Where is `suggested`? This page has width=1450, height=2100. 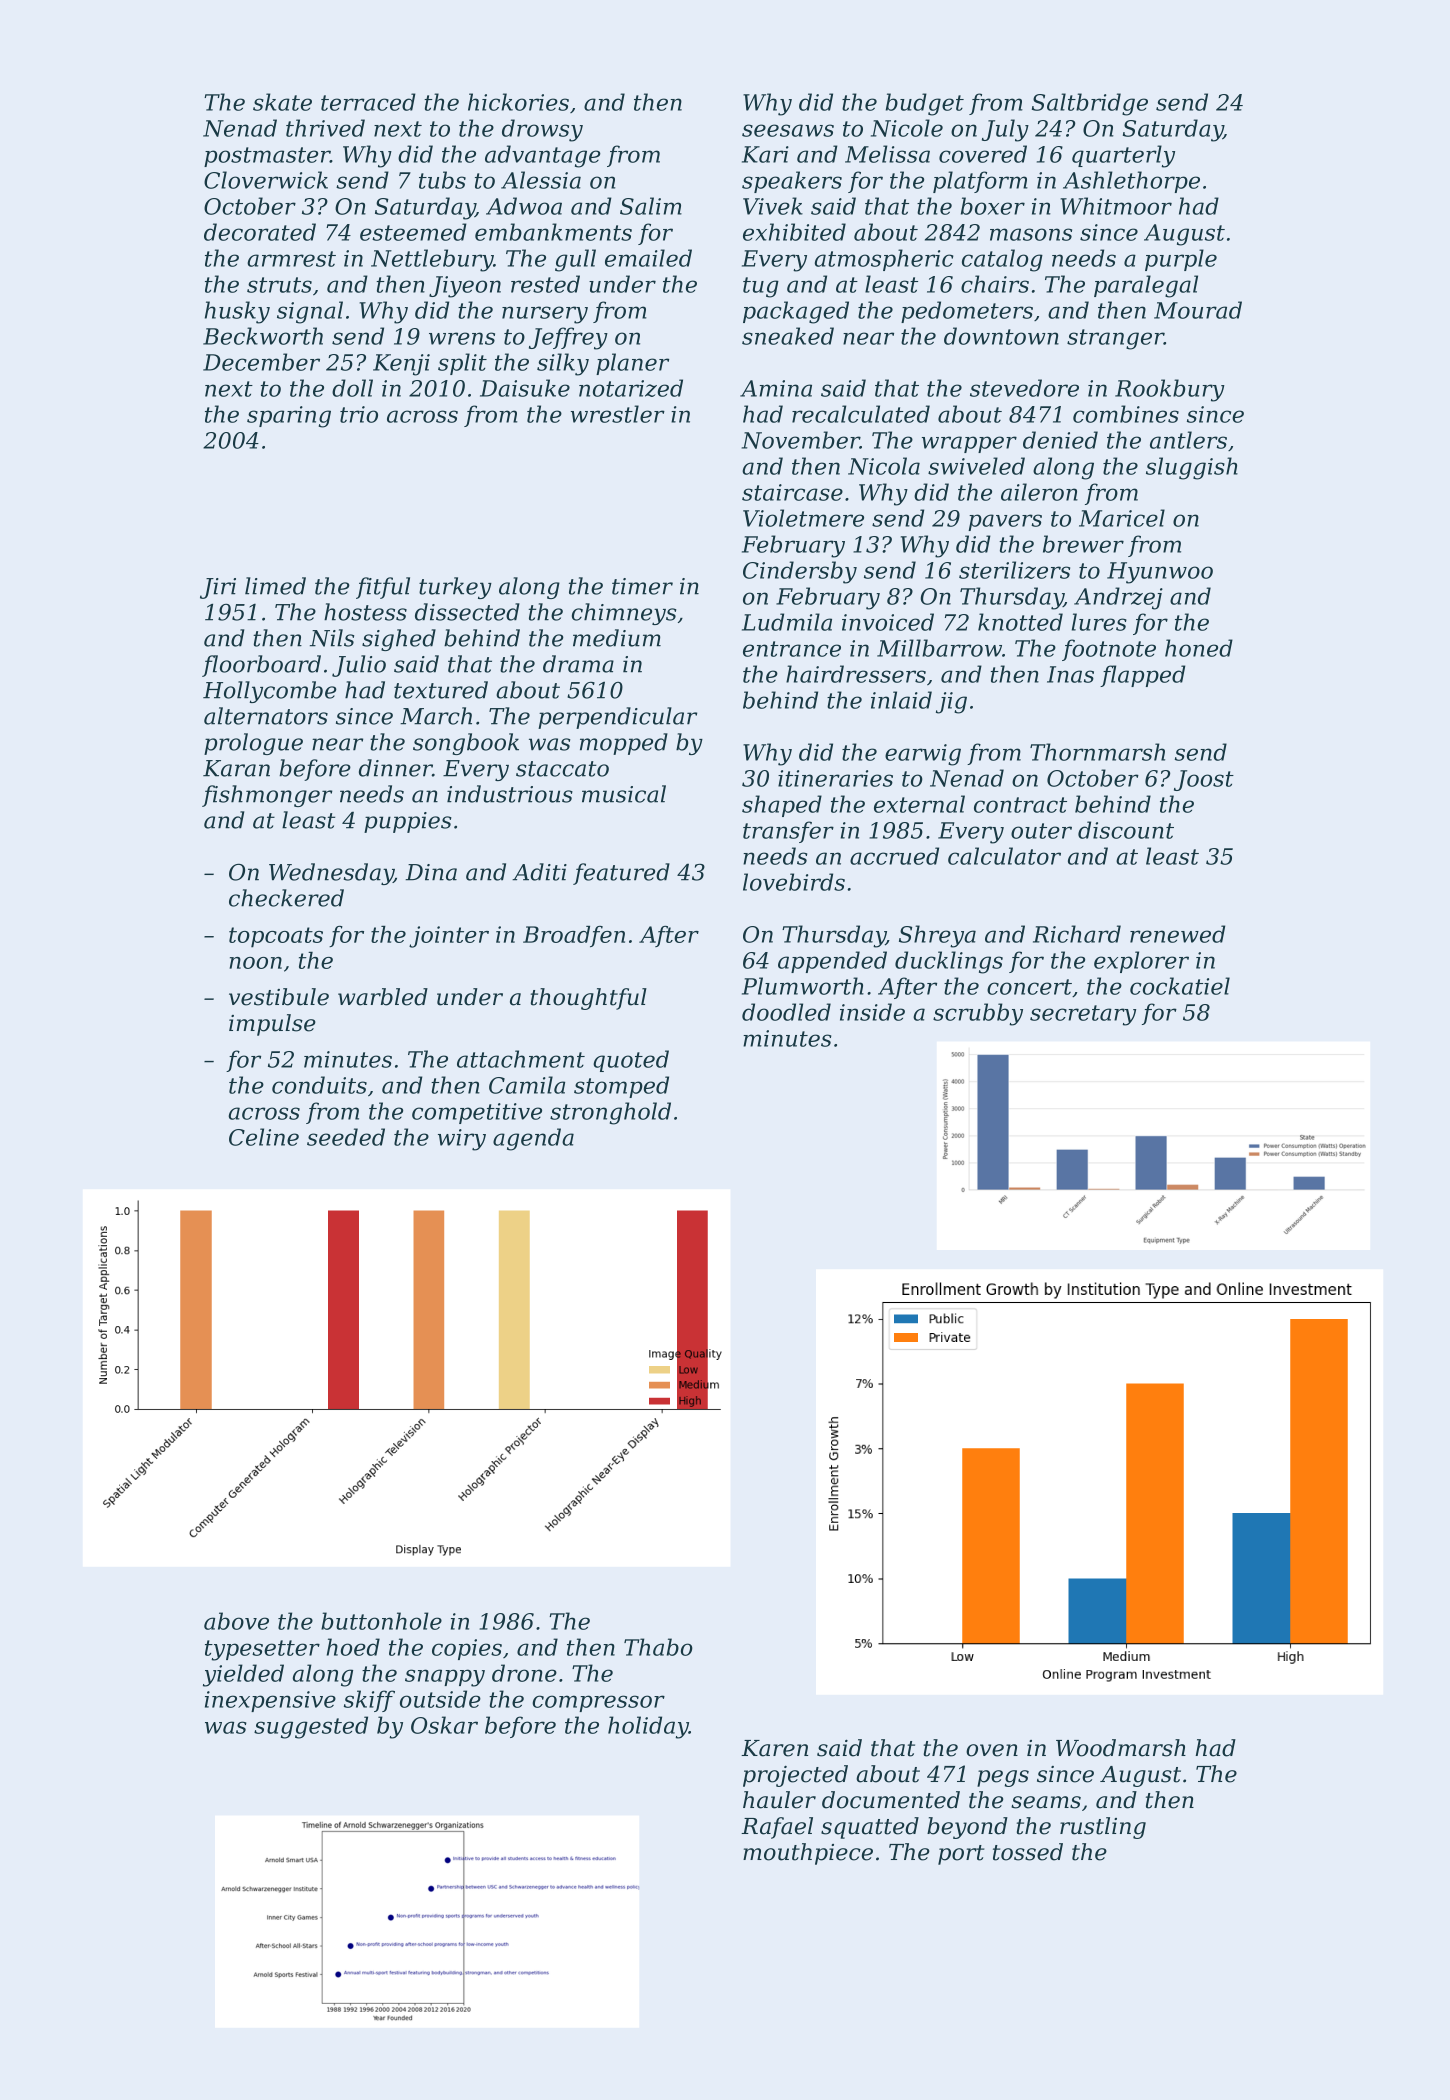
suggested is located at coordinates (311, 1727).
